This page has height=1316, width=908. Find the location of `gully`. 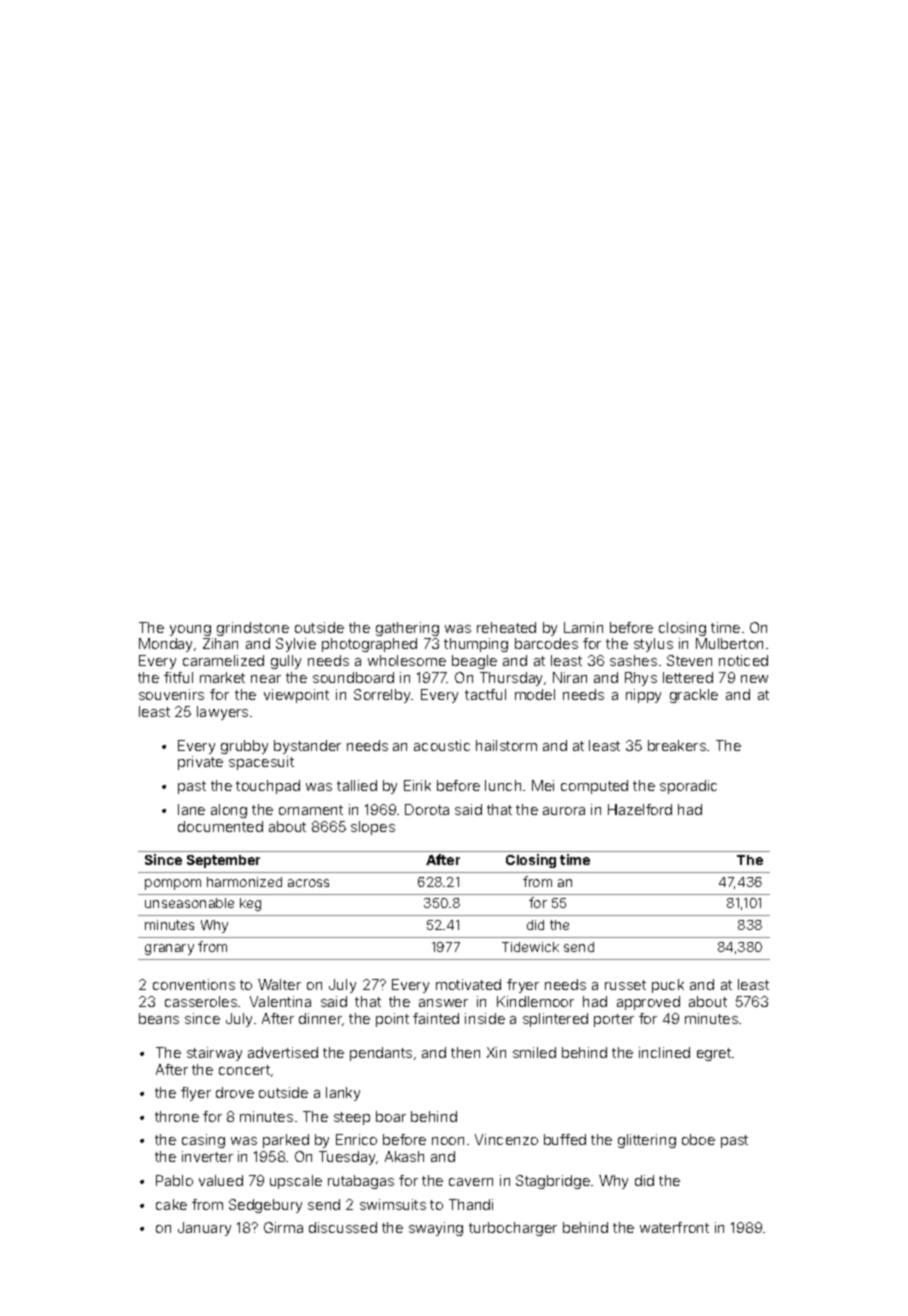

gully is located at coordinates (286, 662).
